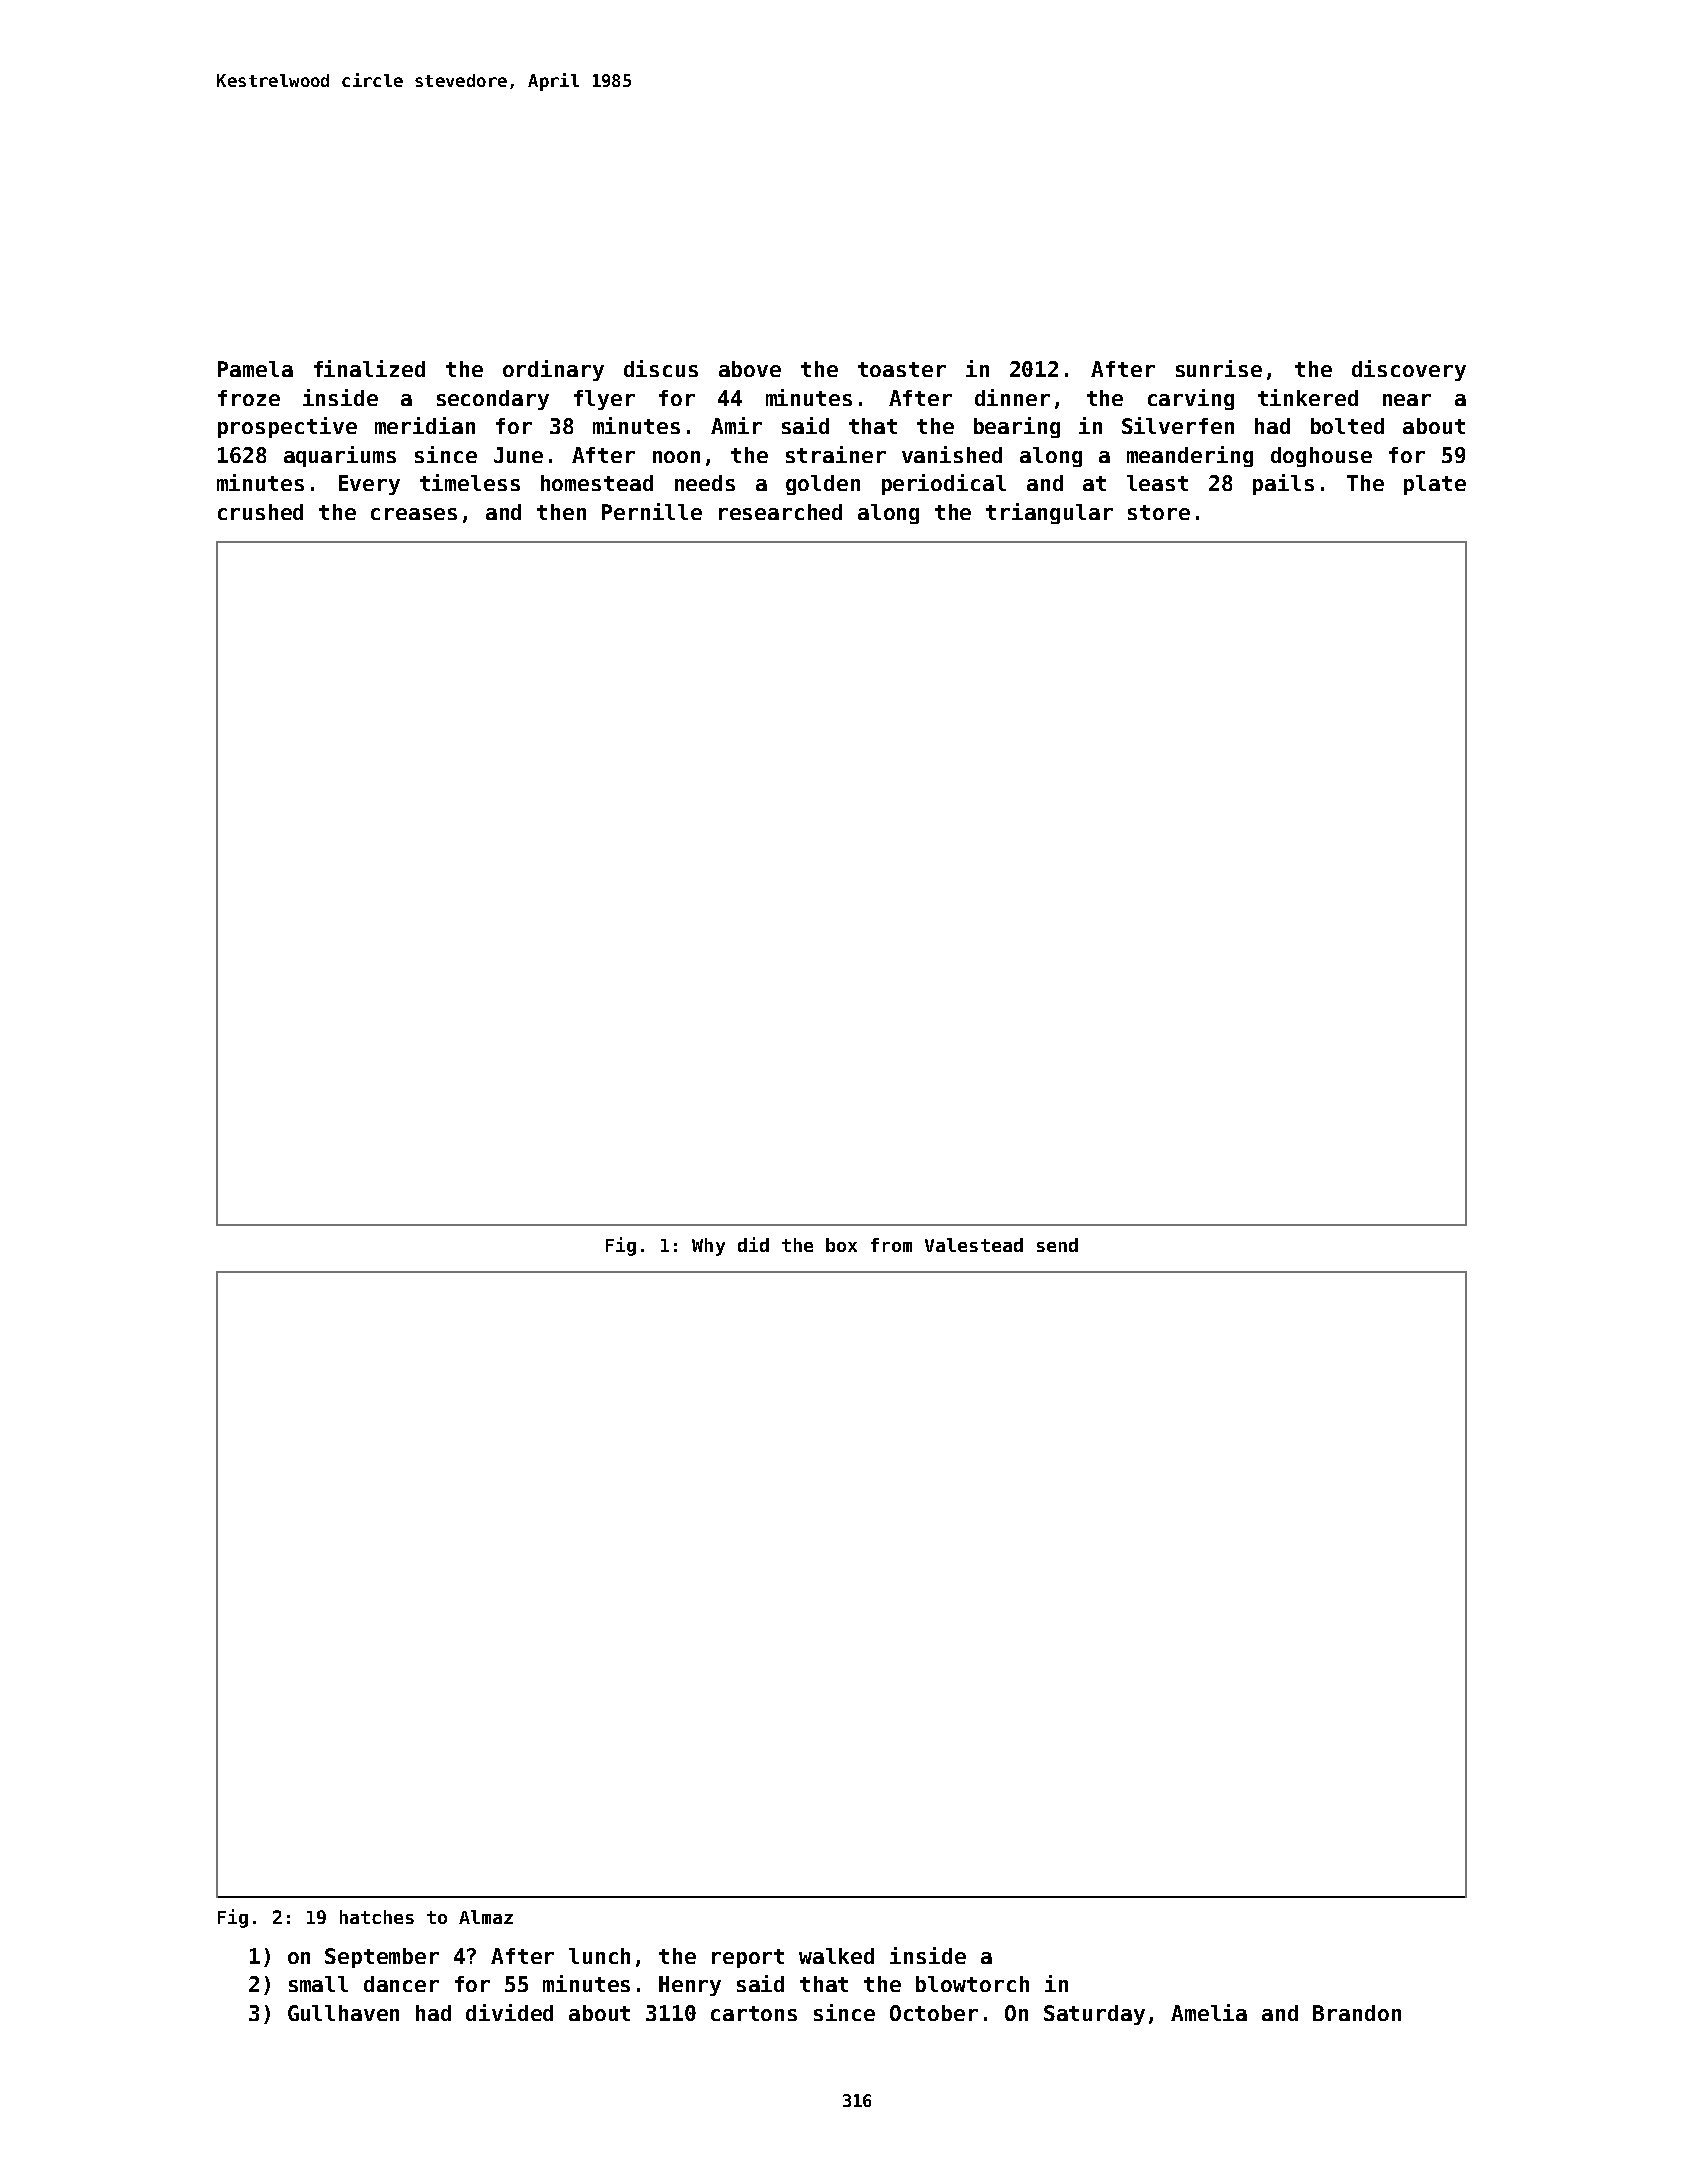 The width and height of the image is (1683, 2178). Describe the element at coordinates (255, 369) in the image. I see `Pamela` at that location.
